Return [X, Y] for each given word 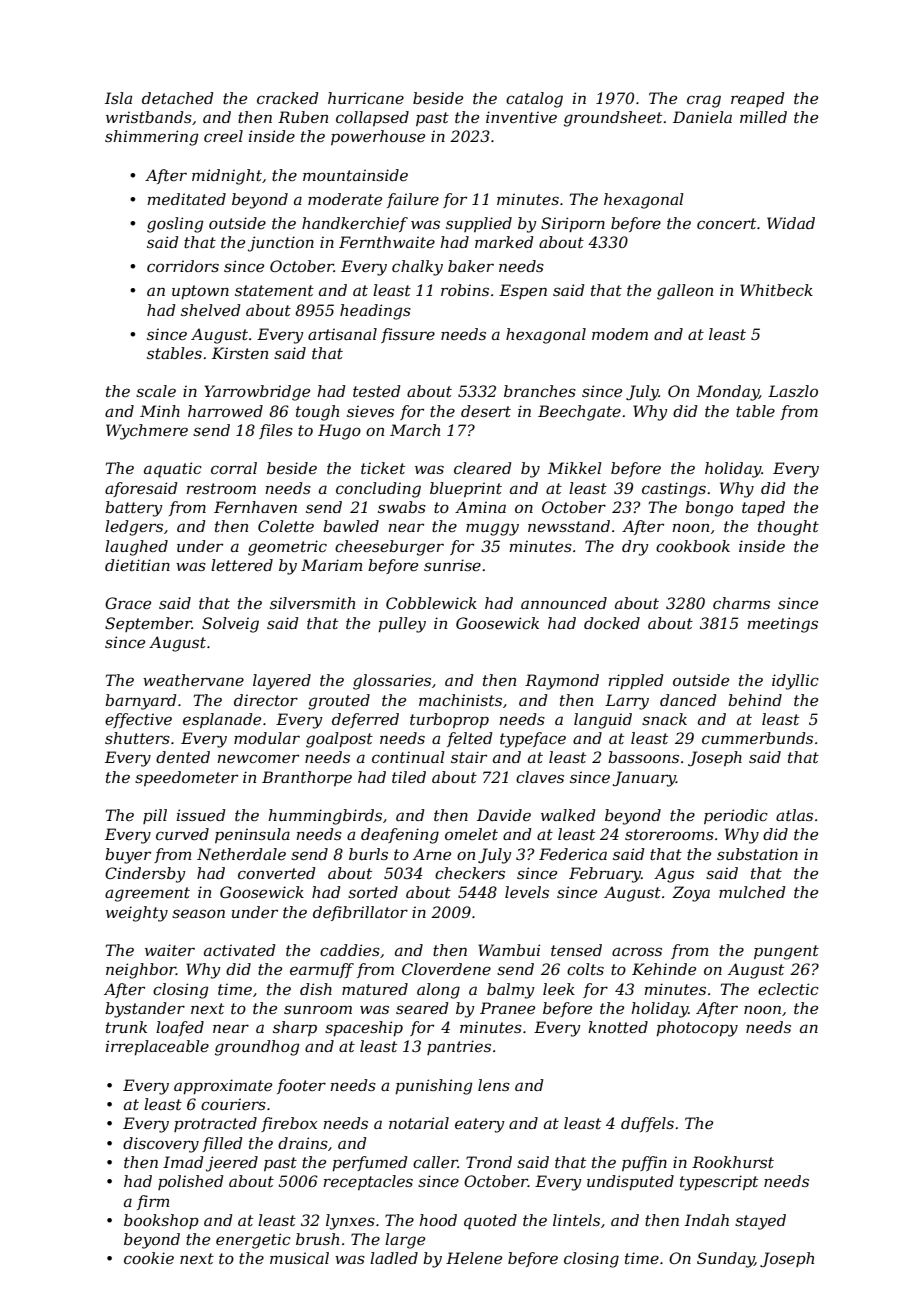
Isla [118, 98]
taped [763, 508]
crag [704, 101]
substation [757, 854]
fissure [408, 335]
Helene [474, 1258]
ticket [383, 468]
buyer [128, 856]
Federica [573, 854]
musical [299, 1258]
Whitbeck [776, 290]
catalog [534, 100]
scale [156, 391]
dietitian [137, 565]
